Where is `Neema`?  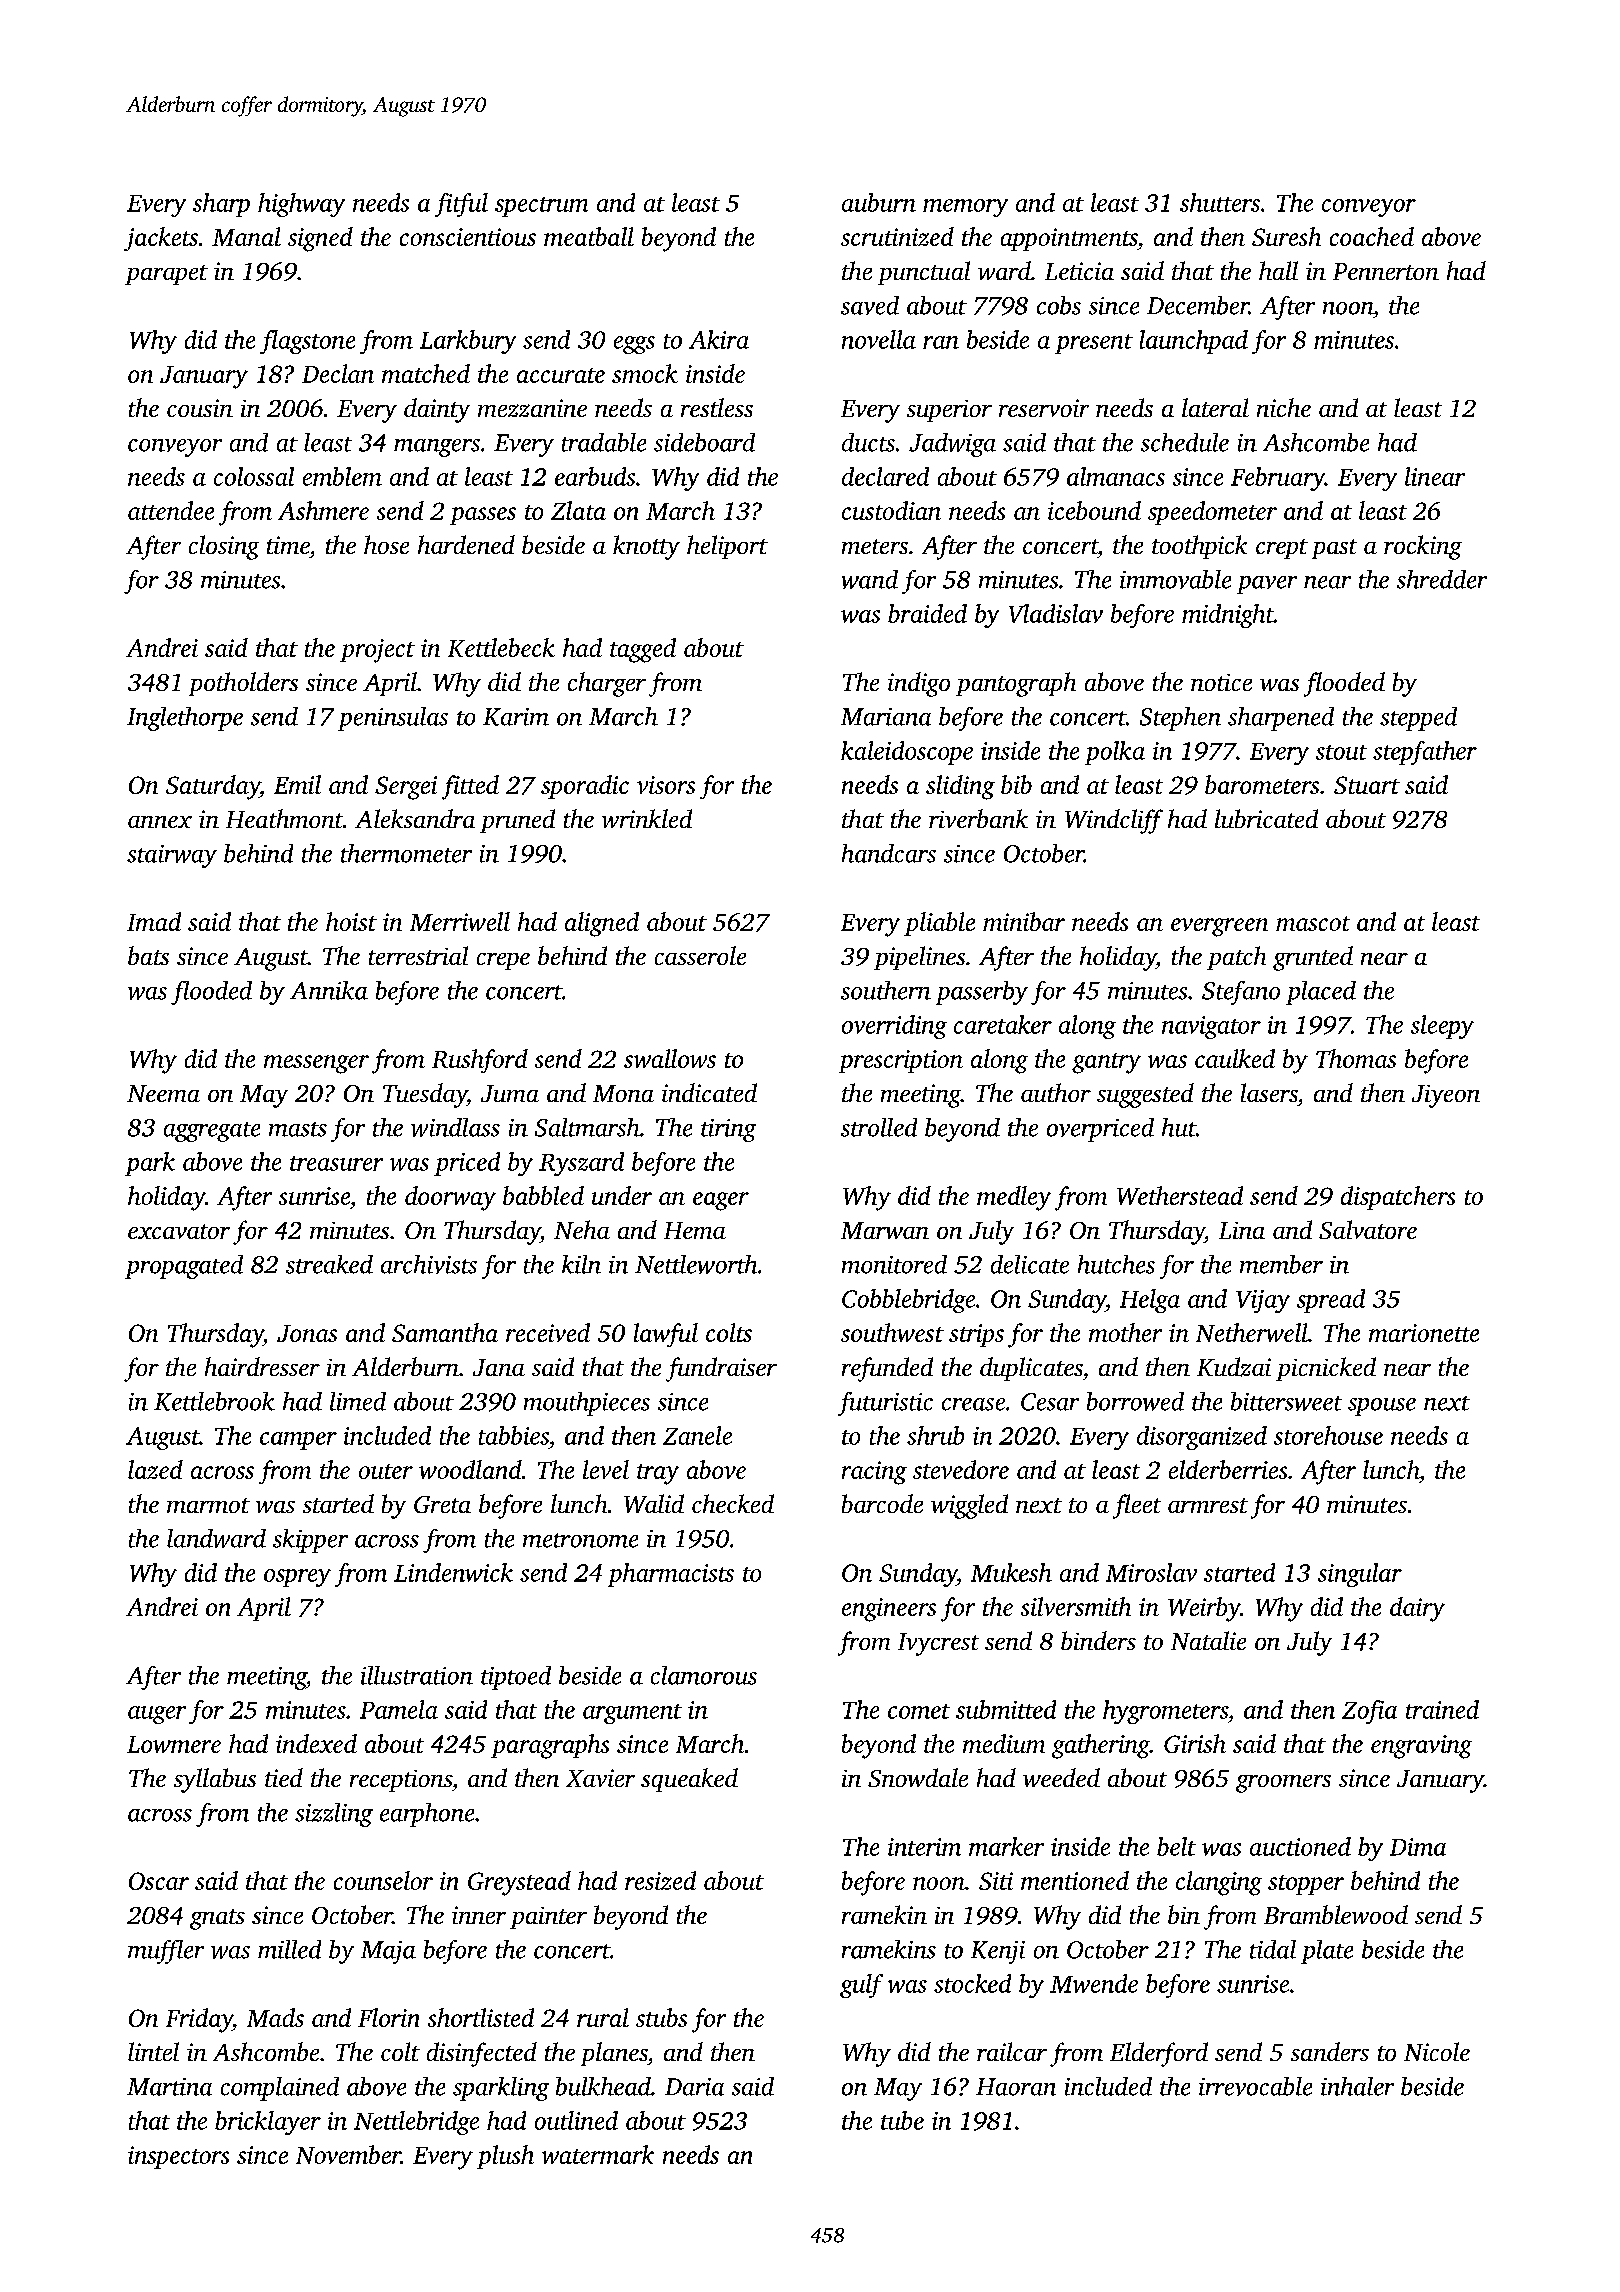 Neema is located at coordinates (163, 1093).
